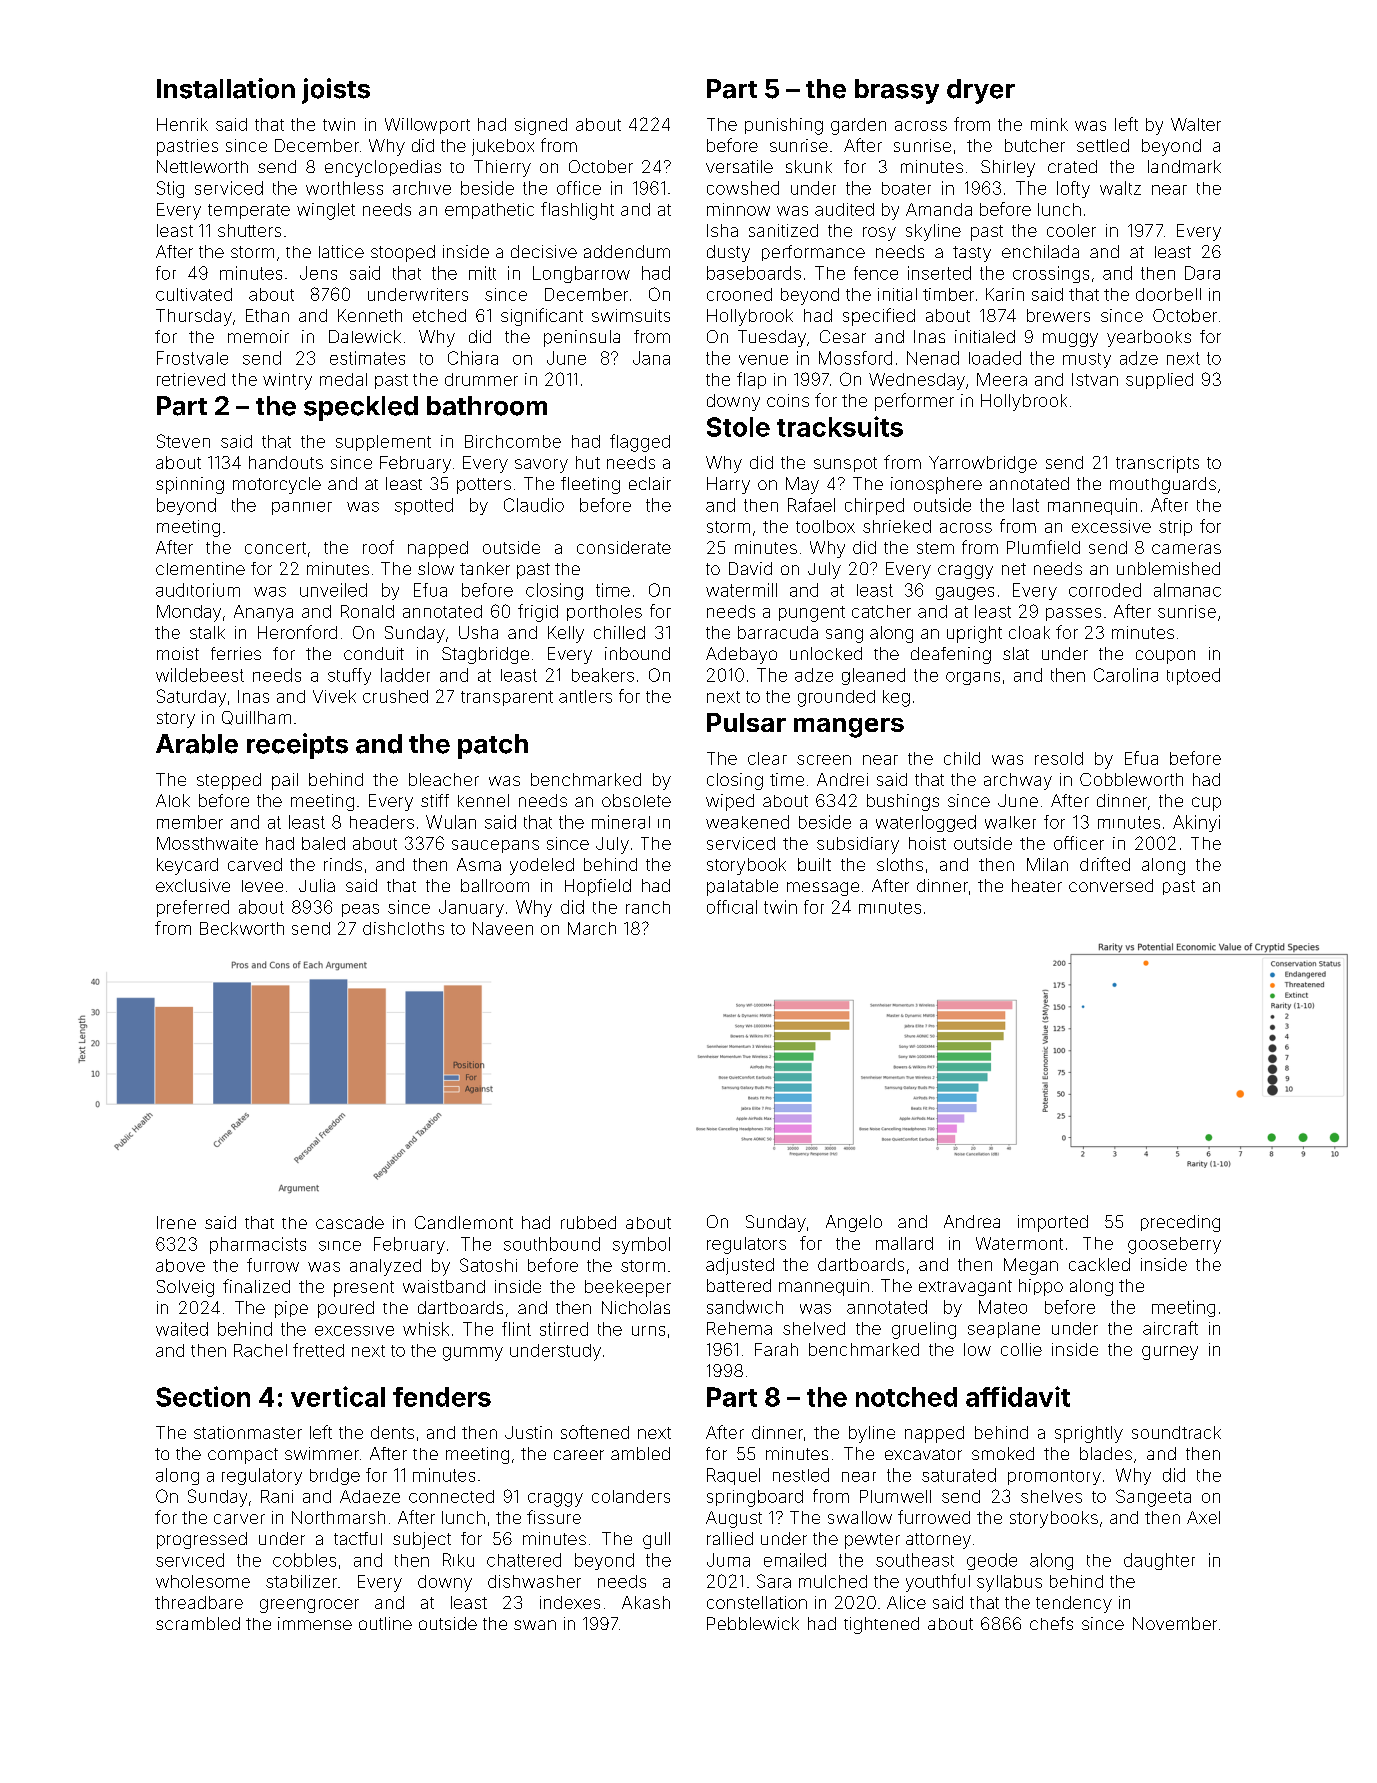  What do you see at coordinates (876, 273) in the screenshot?
I see `fence` at bounding box center [876, 273].
